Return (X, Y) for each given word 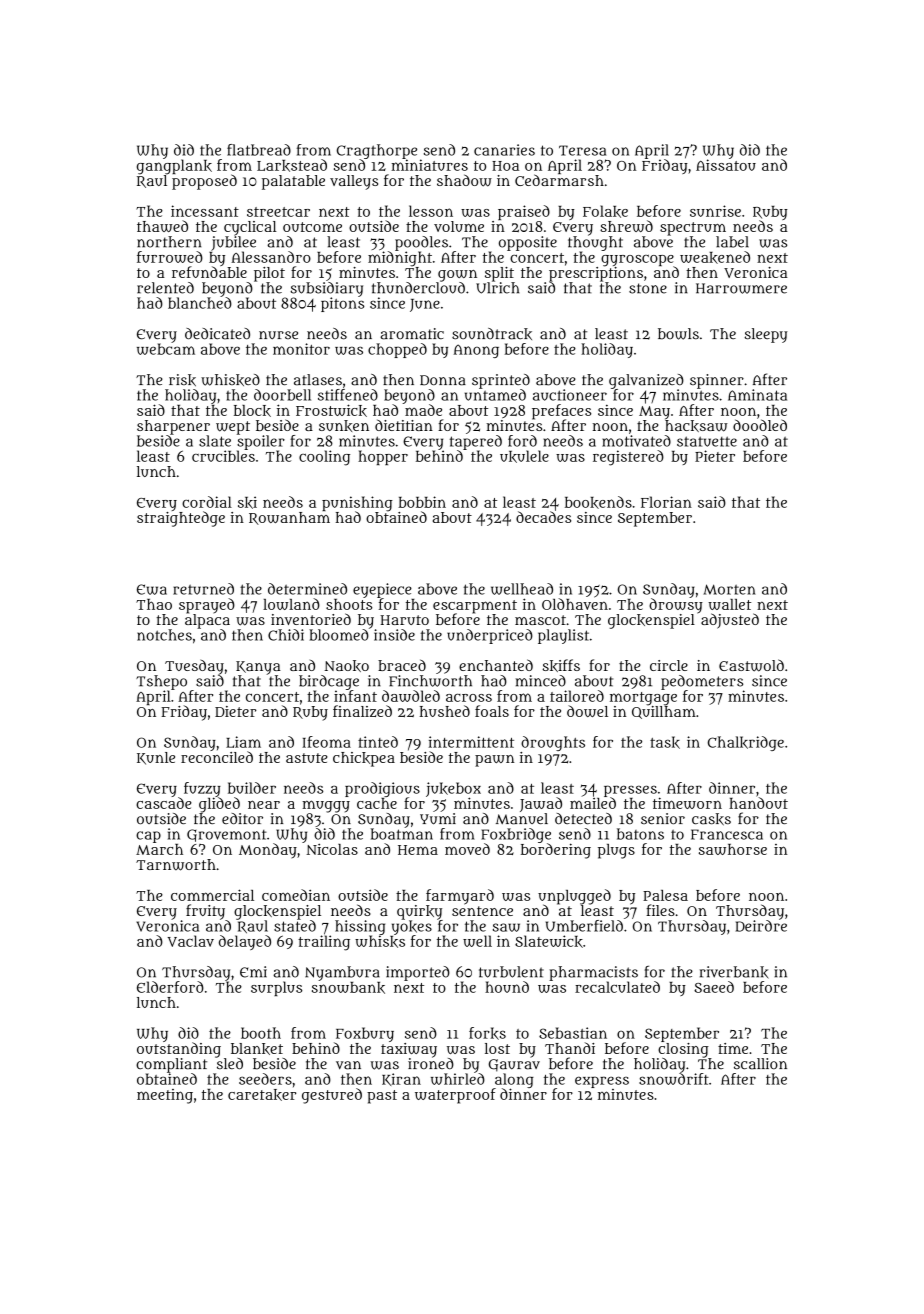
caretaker (262, 1095)
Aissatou (726, 165)
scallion (760, 1064)
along (514, 1080)
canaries (504, 150)
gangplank (174, 167)
